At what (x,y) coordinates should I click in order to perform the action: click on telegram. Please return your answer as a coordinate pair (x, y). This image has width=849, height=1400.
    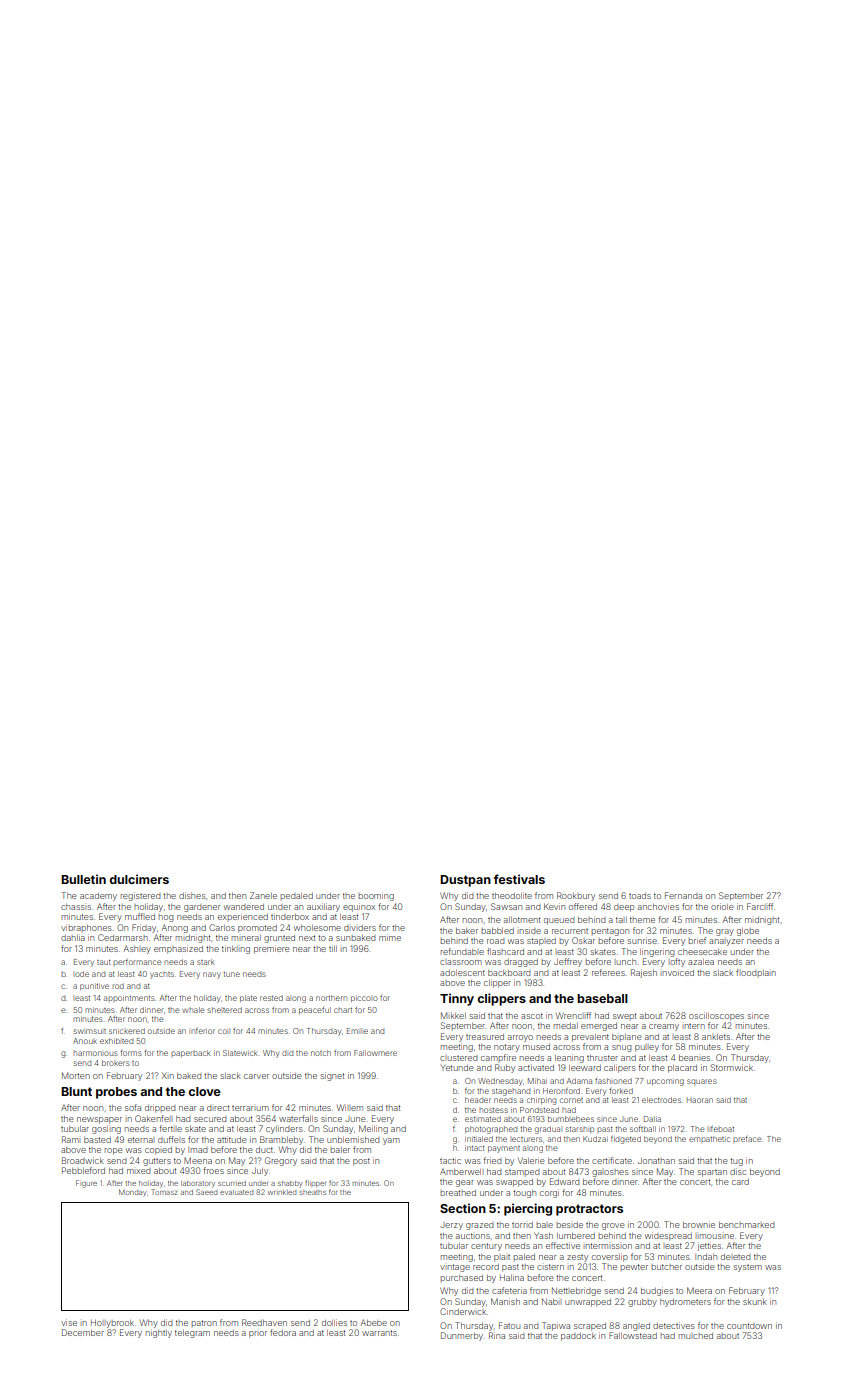
    Looking at the image, I should click on (192, 1334).
